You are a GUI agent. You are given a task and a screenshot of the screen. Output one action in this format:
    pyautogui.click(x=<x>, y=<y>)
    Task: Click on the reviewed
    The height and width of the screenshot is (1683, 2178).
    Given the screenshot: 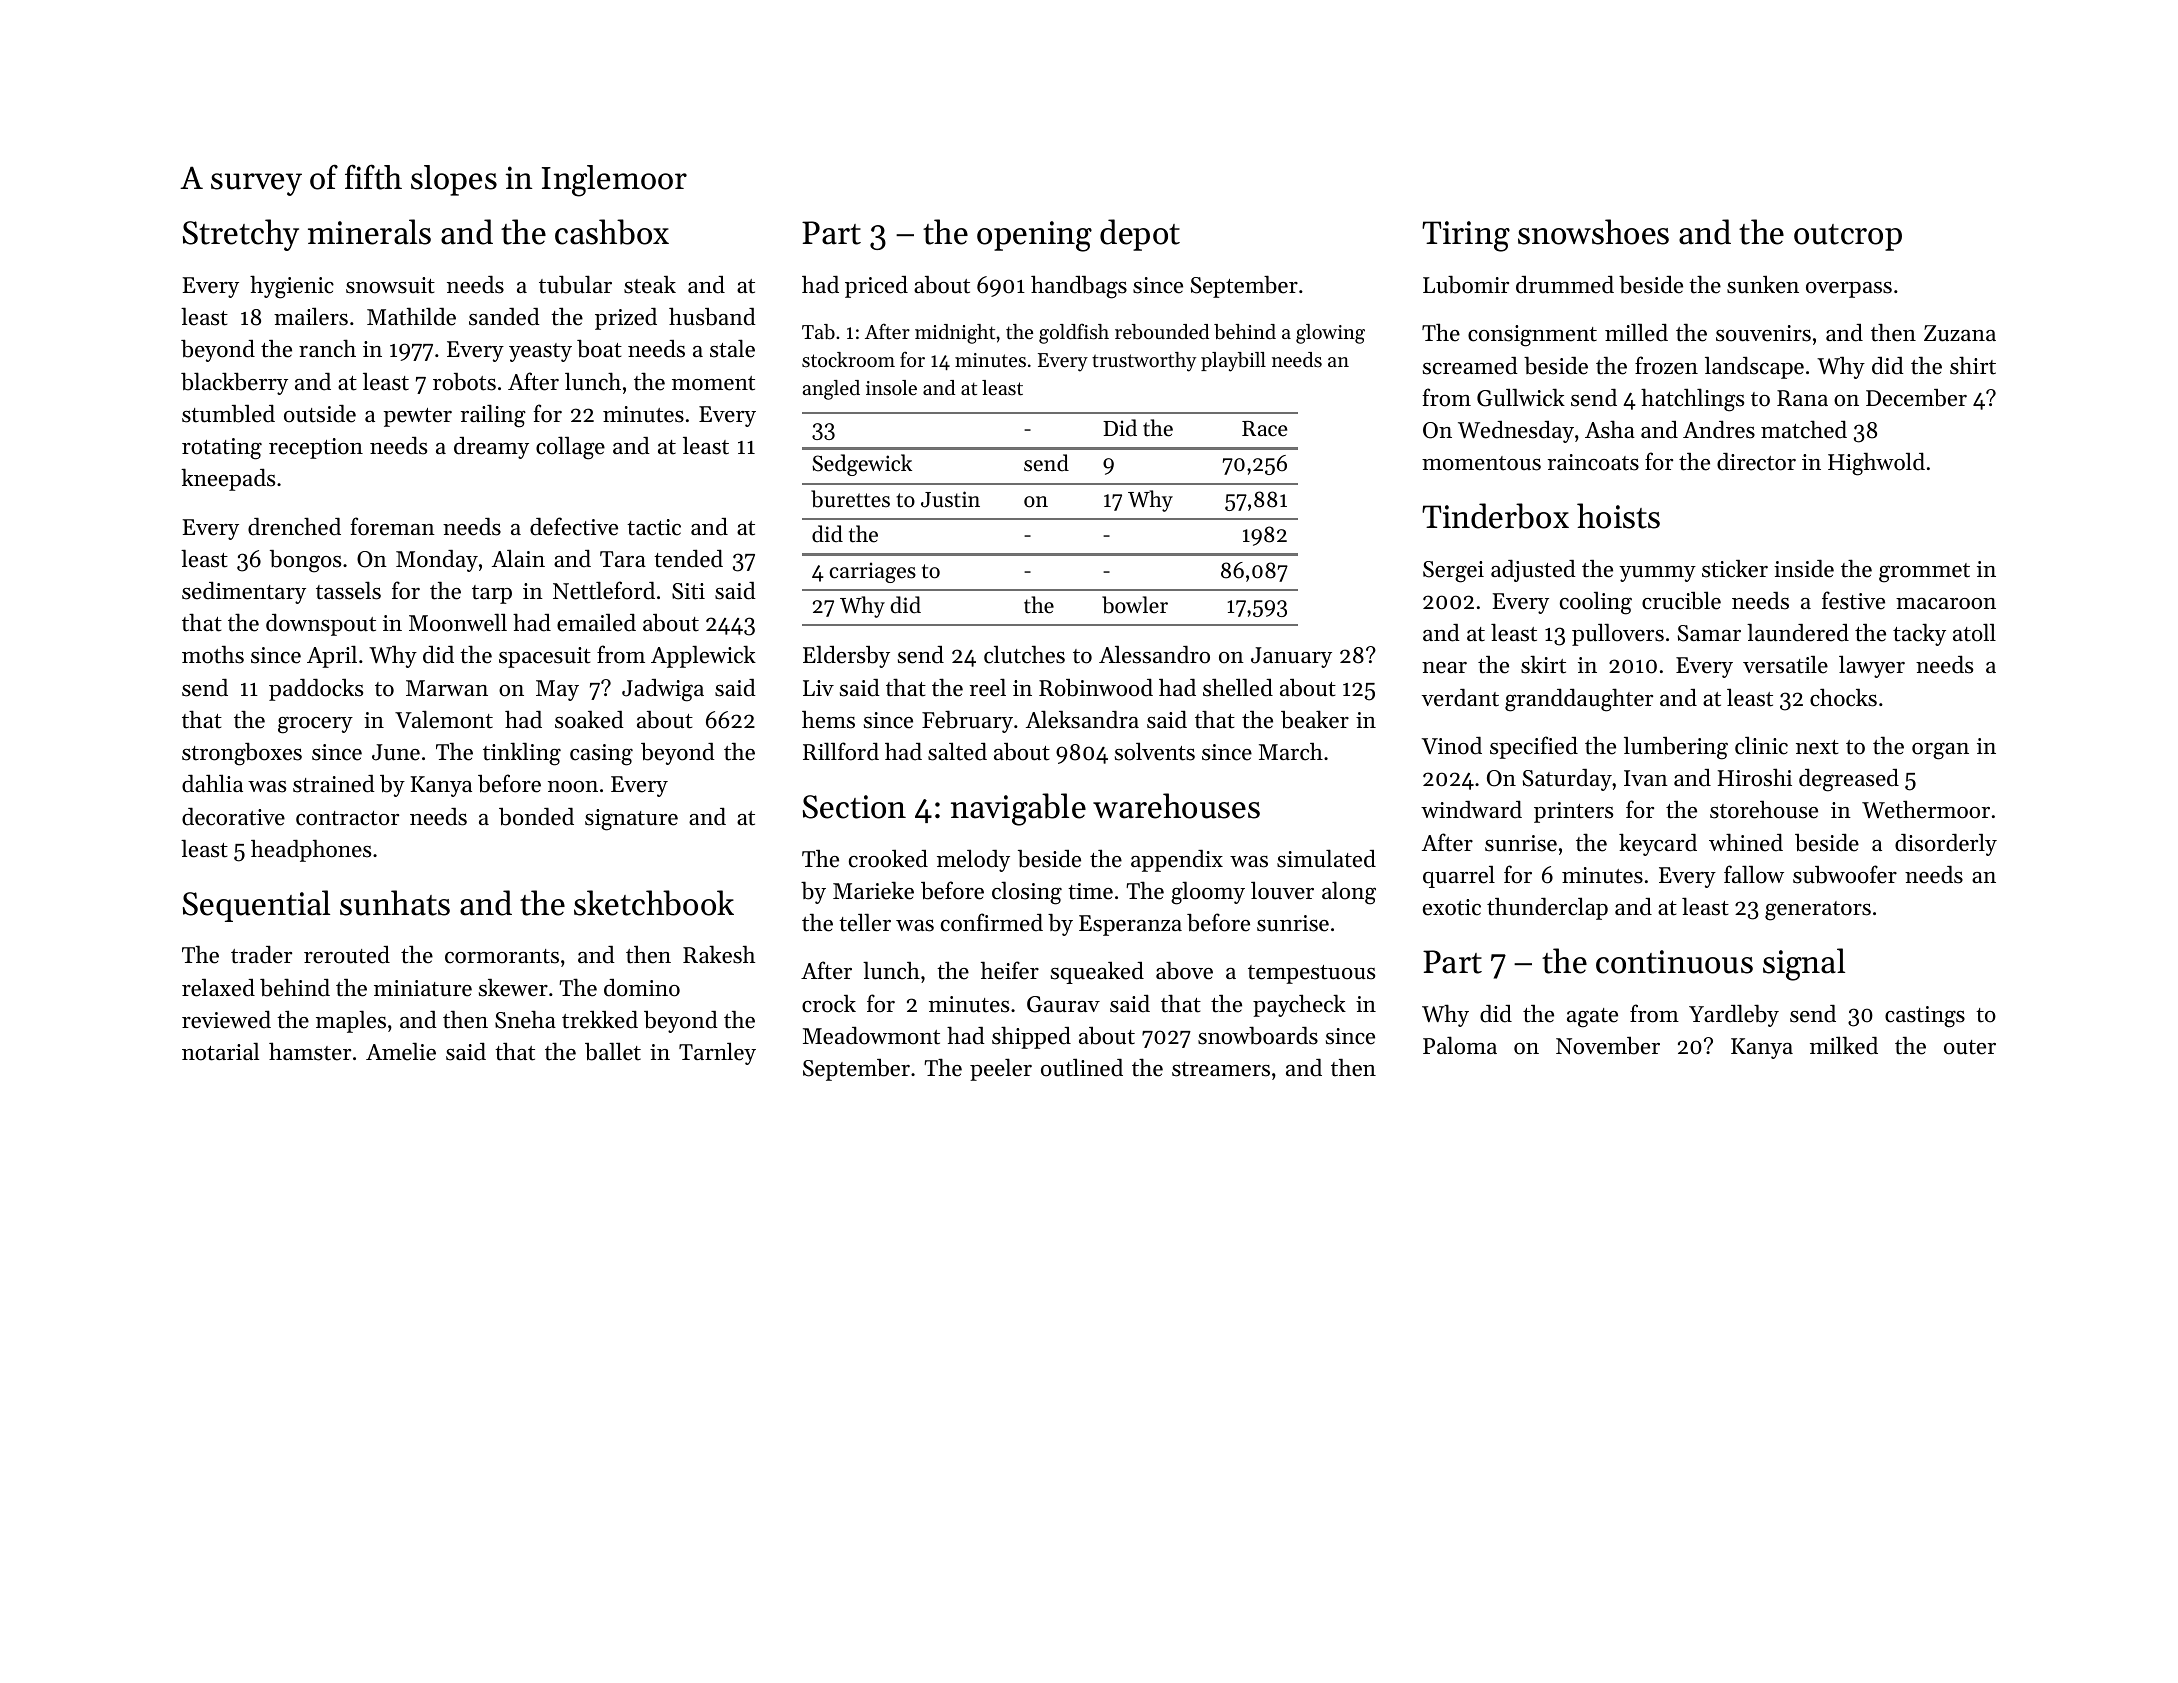 What is the action you would take?
    pyautogui.click(x=226, y=1019)
